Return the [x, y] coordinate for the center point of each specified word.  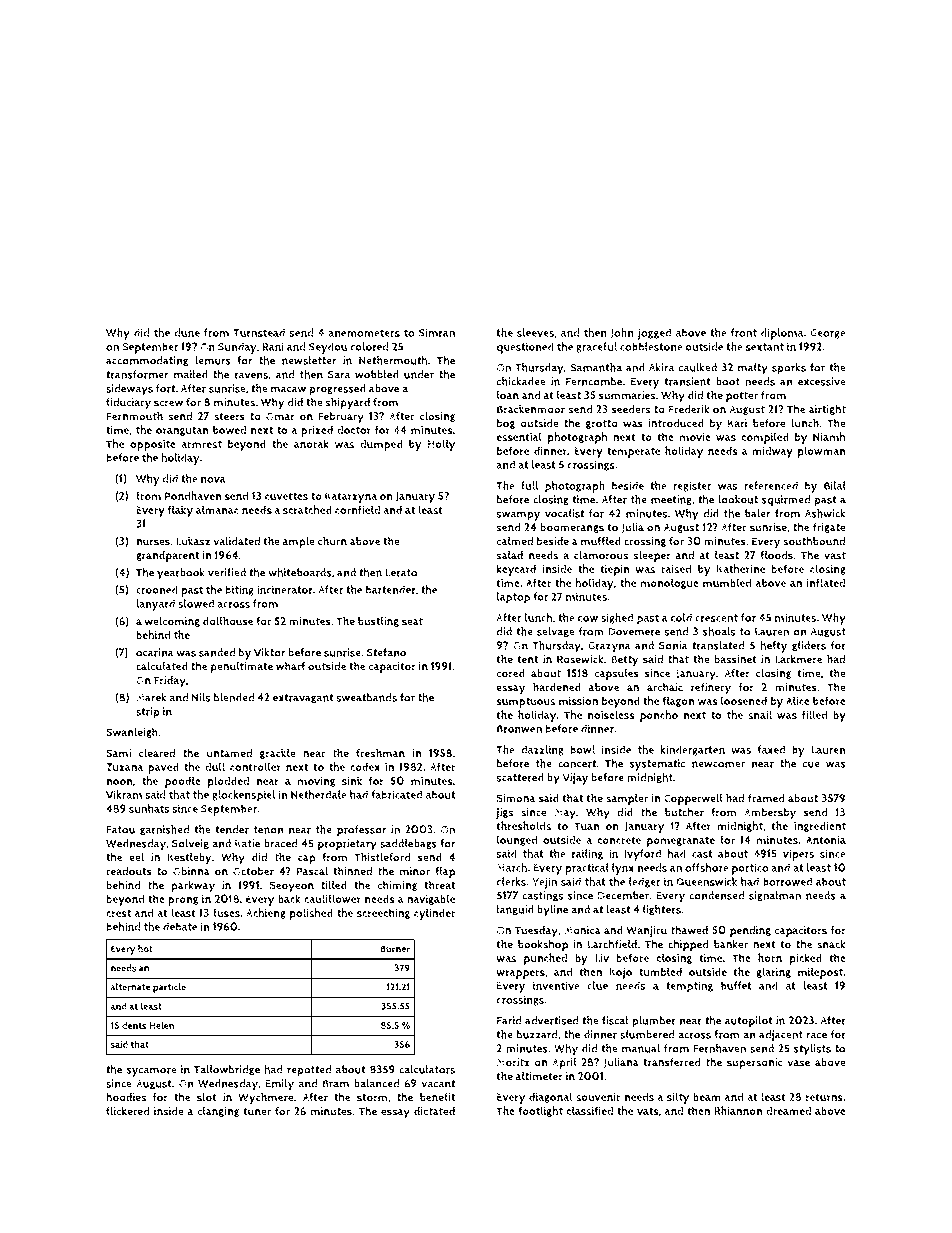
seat [412, 622]
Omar [280, 416]
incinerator [285, 589]
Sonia [673, 645]
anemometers [364, 333]
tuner [257, 1112]
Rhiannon [738, 1111]
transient [687, 381]
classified [590, 1110]
